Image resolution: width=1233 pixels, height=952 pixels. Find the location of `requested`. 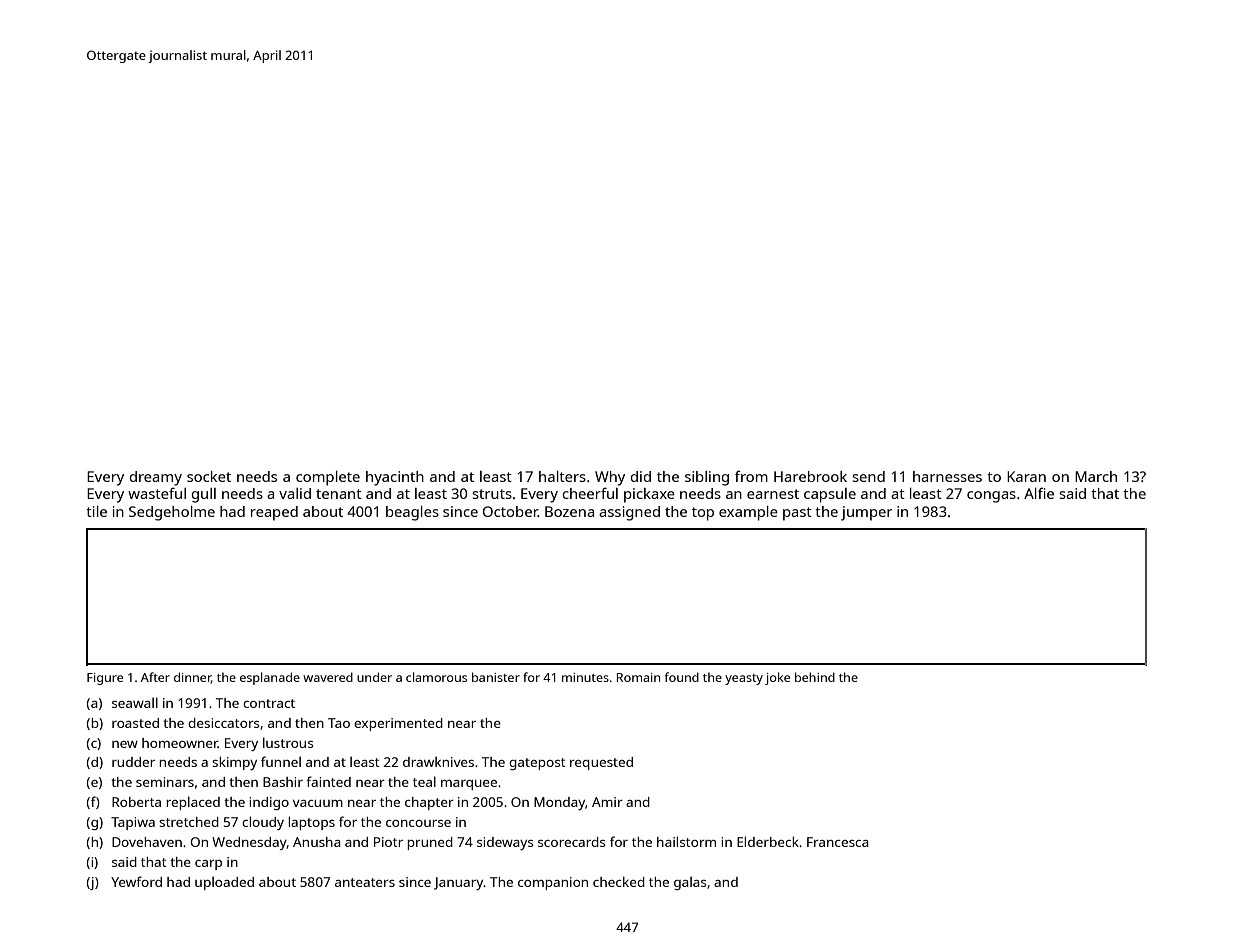

requested is located at coordinates (601, 763).
